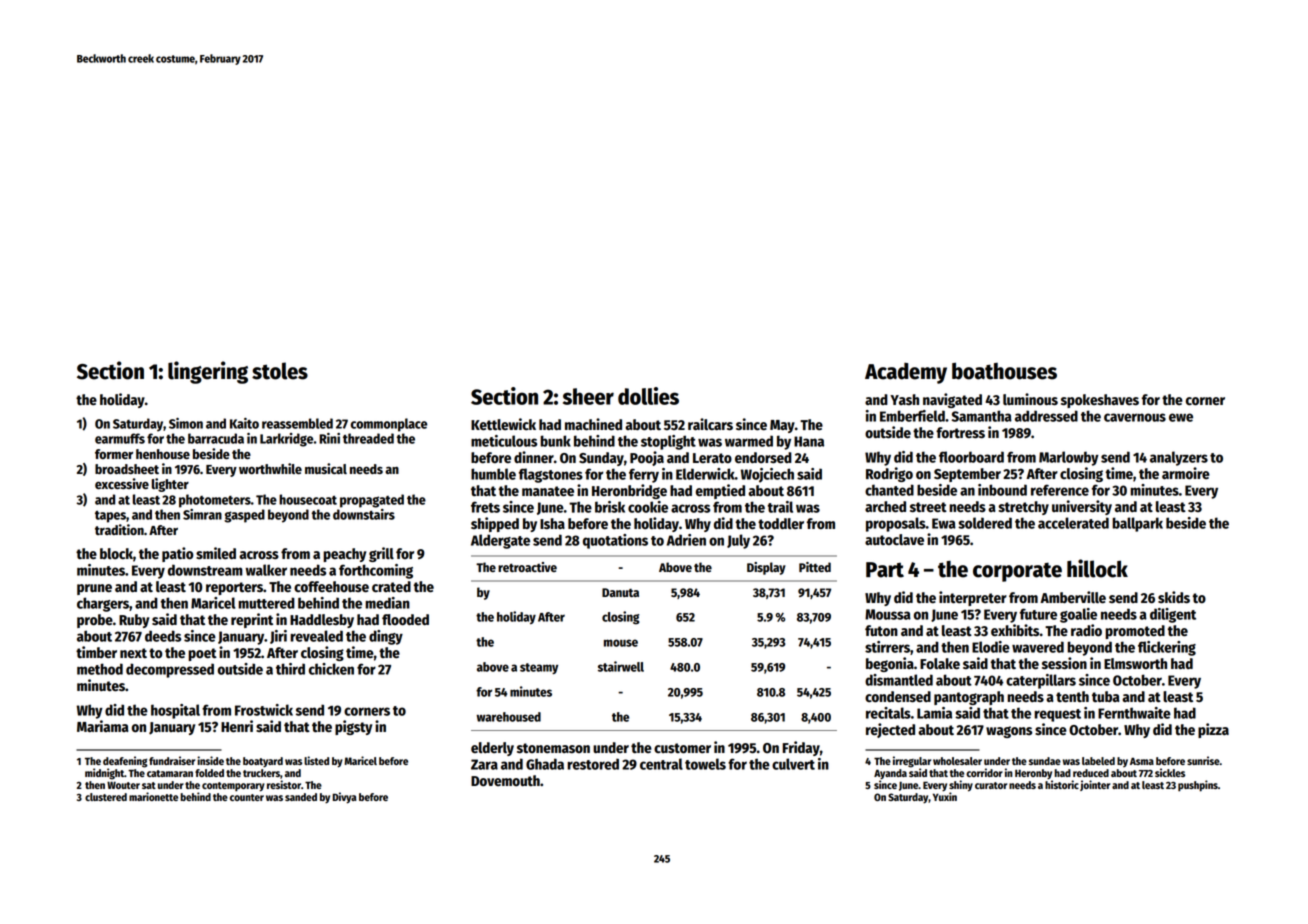 This screenshot has width=1308, height=924. I want to click on lingering, so click(208, 372).
